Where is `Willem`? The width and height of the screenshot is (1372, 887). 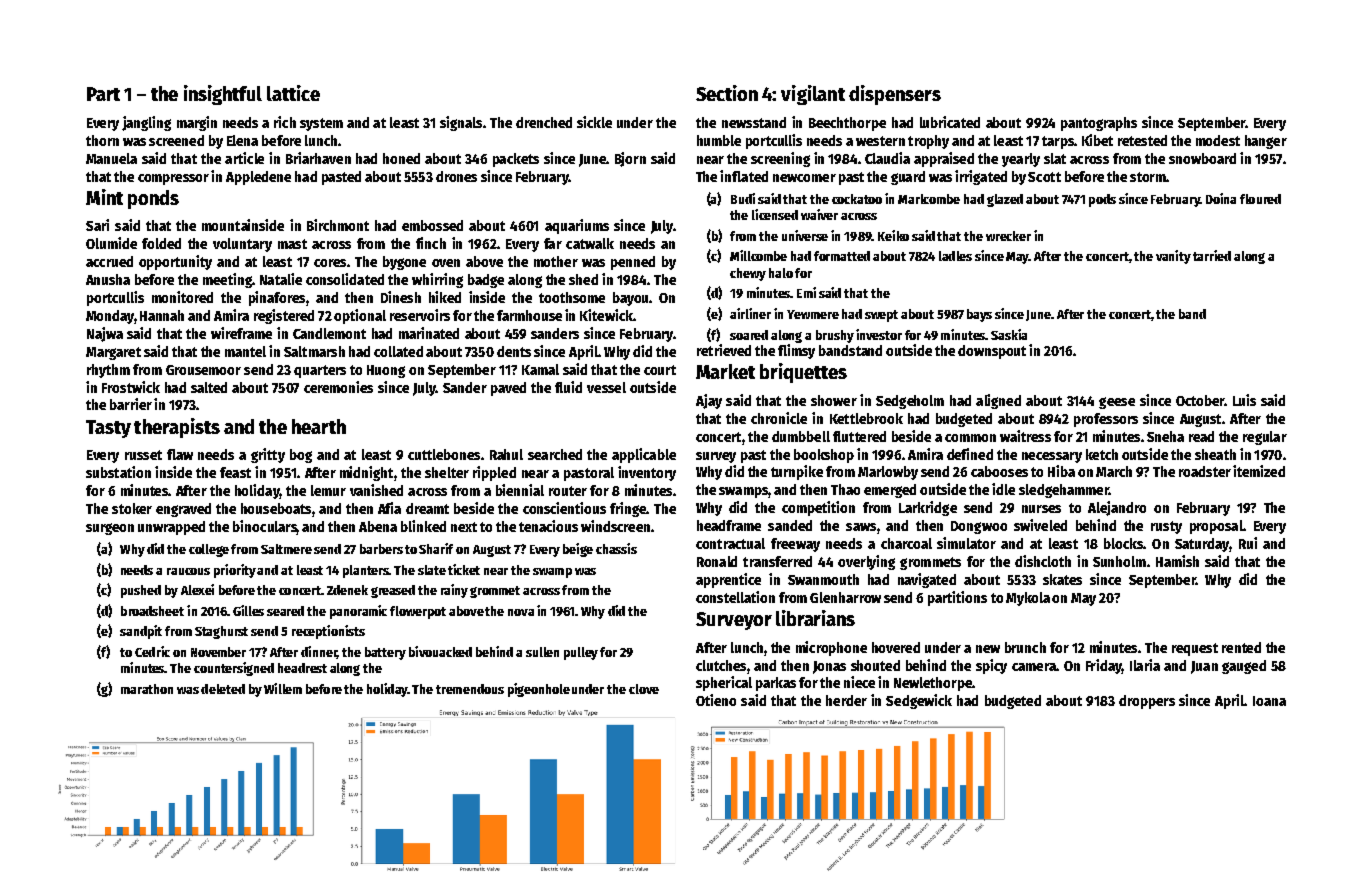 Willem is located at coordinates (283, 688).
